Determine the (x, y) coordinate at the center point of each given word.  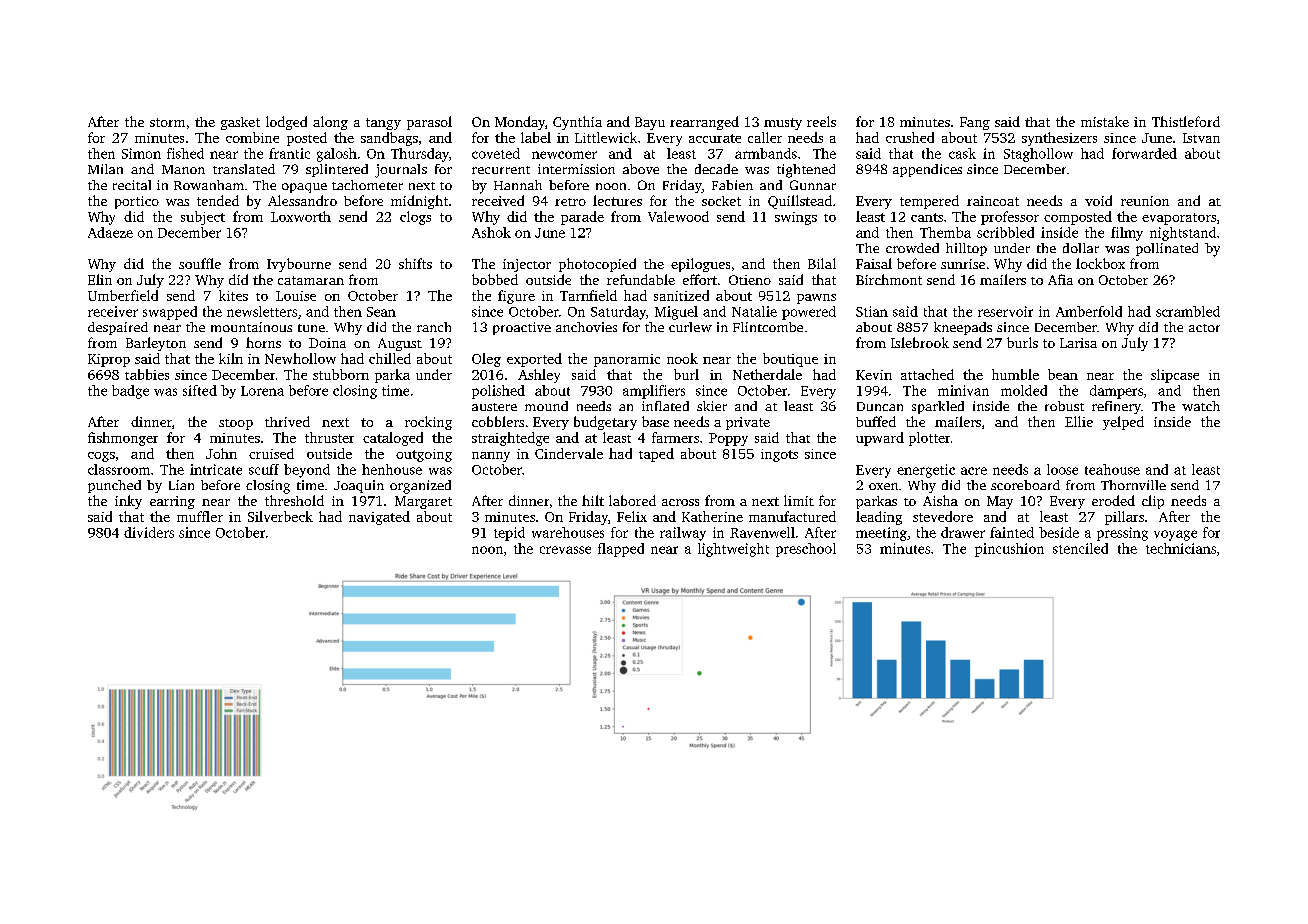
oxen (883, 486)
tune (311, 328)
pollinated (1167, 249)
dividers (149, 532)
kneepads (963, 328)
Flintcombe (768, 327)
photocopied (597, 265)
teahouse (1112, 469)
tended (218, 200)
